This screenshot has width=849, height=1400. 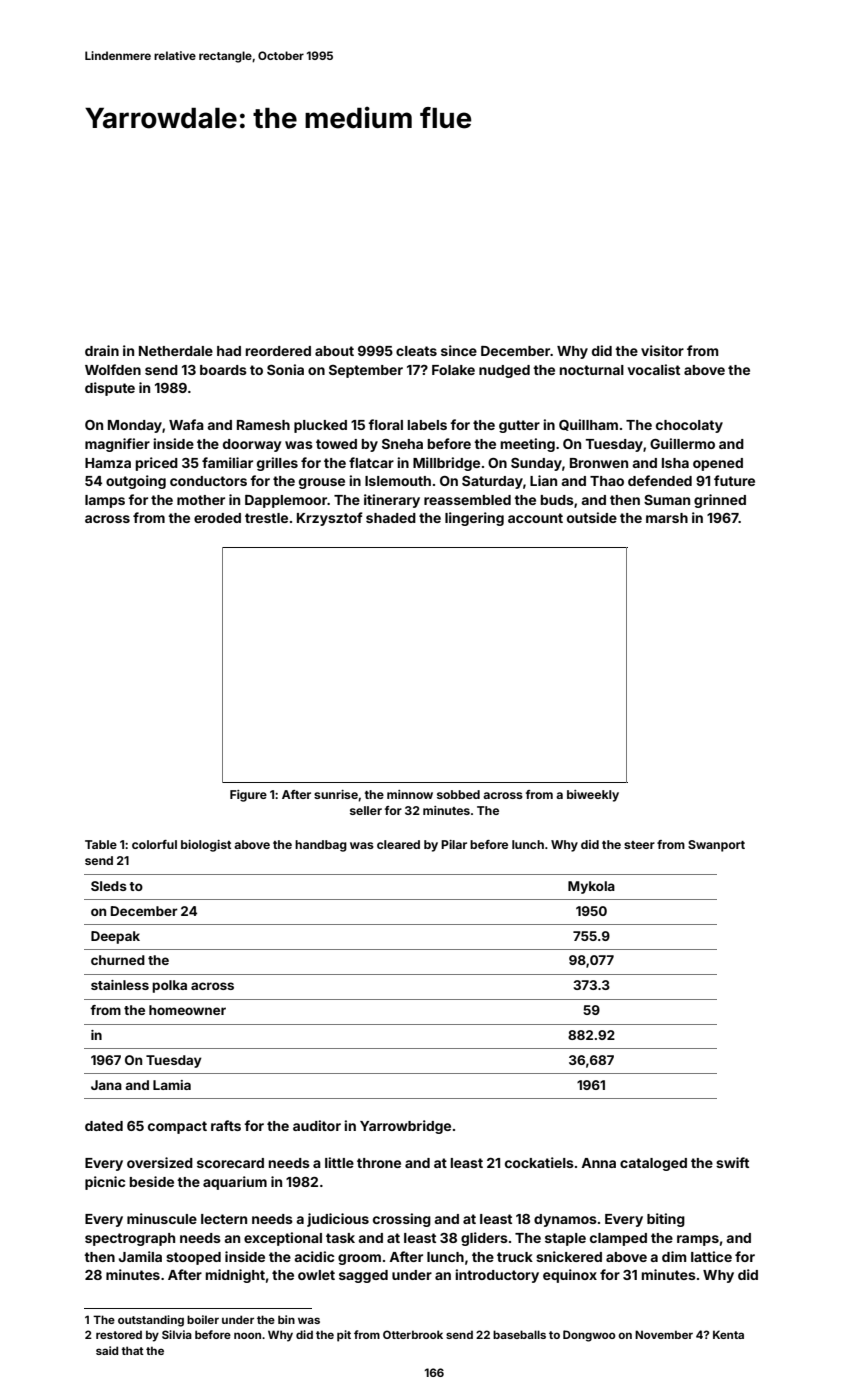 I want to click on lamps, so click(x=105, y=501).
